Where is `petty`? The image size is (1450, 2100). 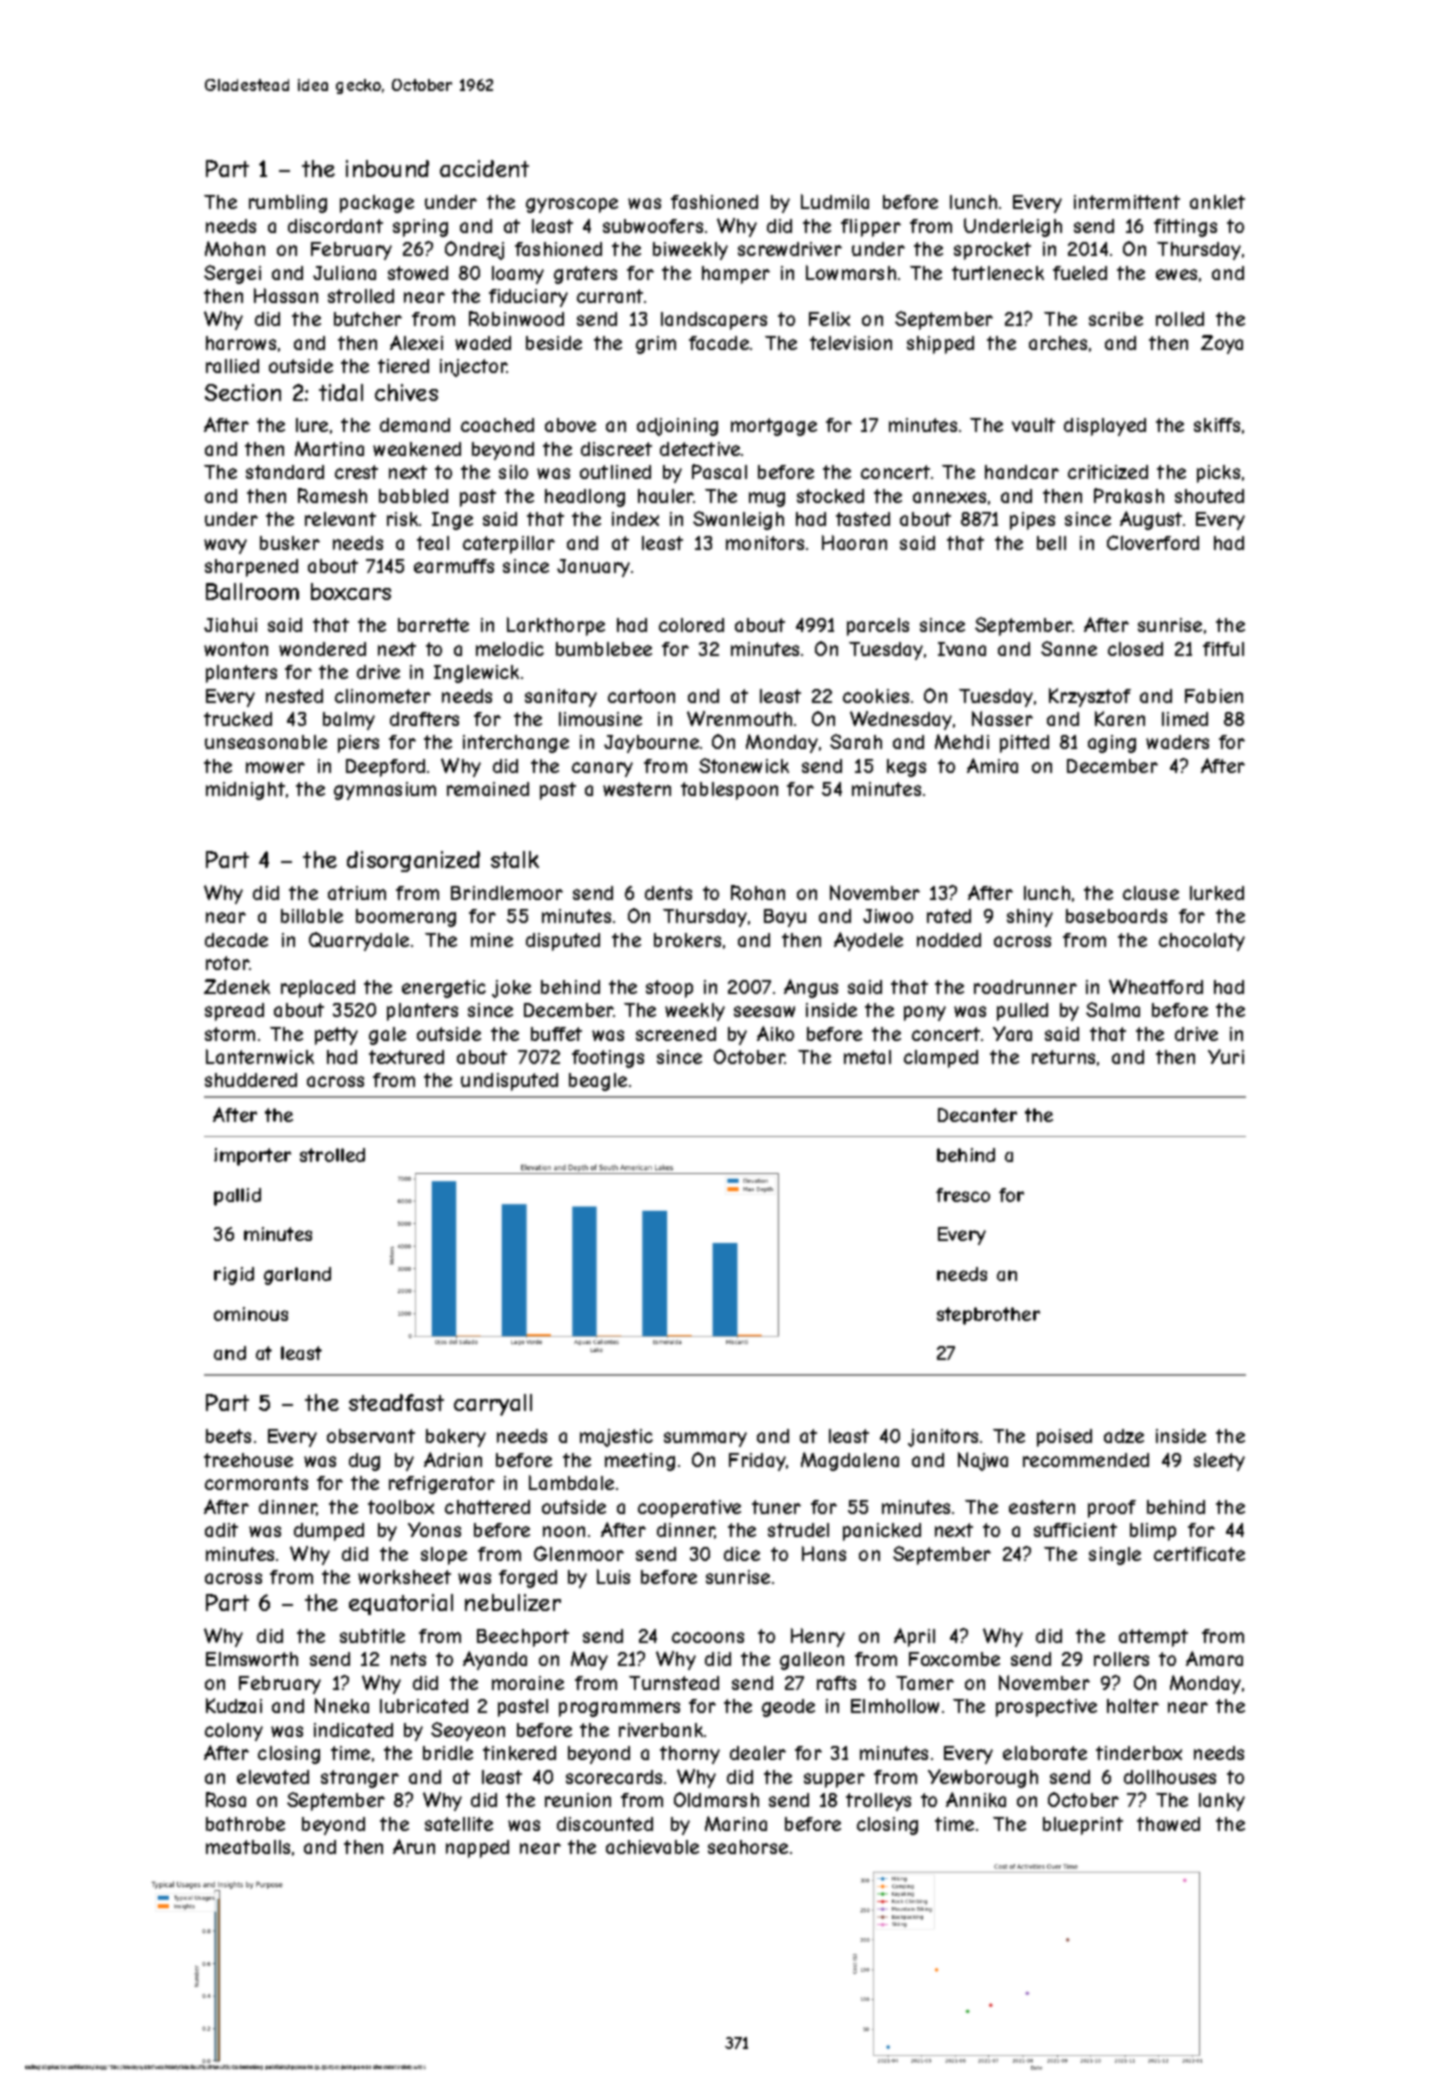 petty is located at coordinates (336, 1036).
